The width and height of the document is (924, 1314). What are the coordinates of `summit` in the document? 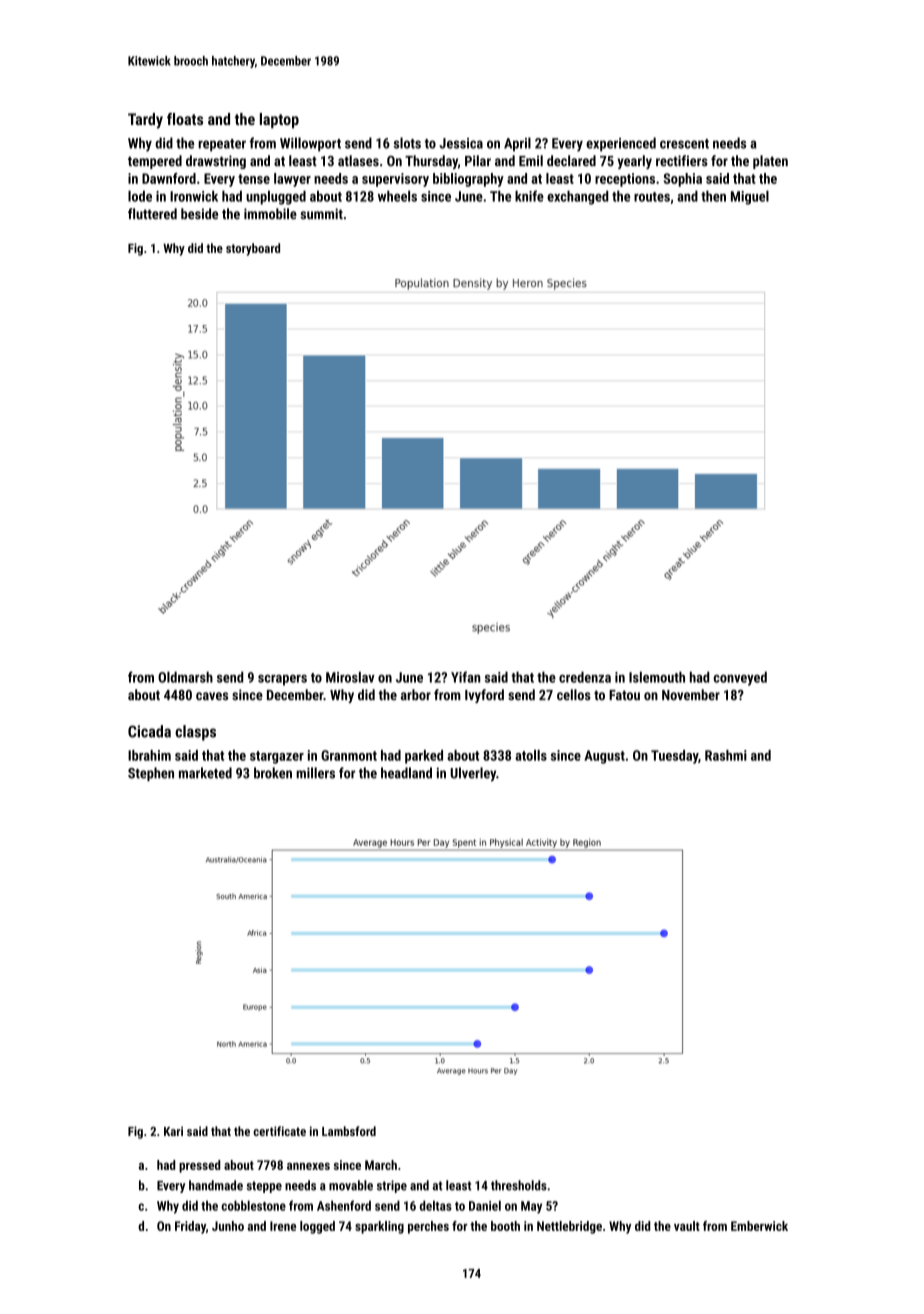 It's located at (321, 214).
